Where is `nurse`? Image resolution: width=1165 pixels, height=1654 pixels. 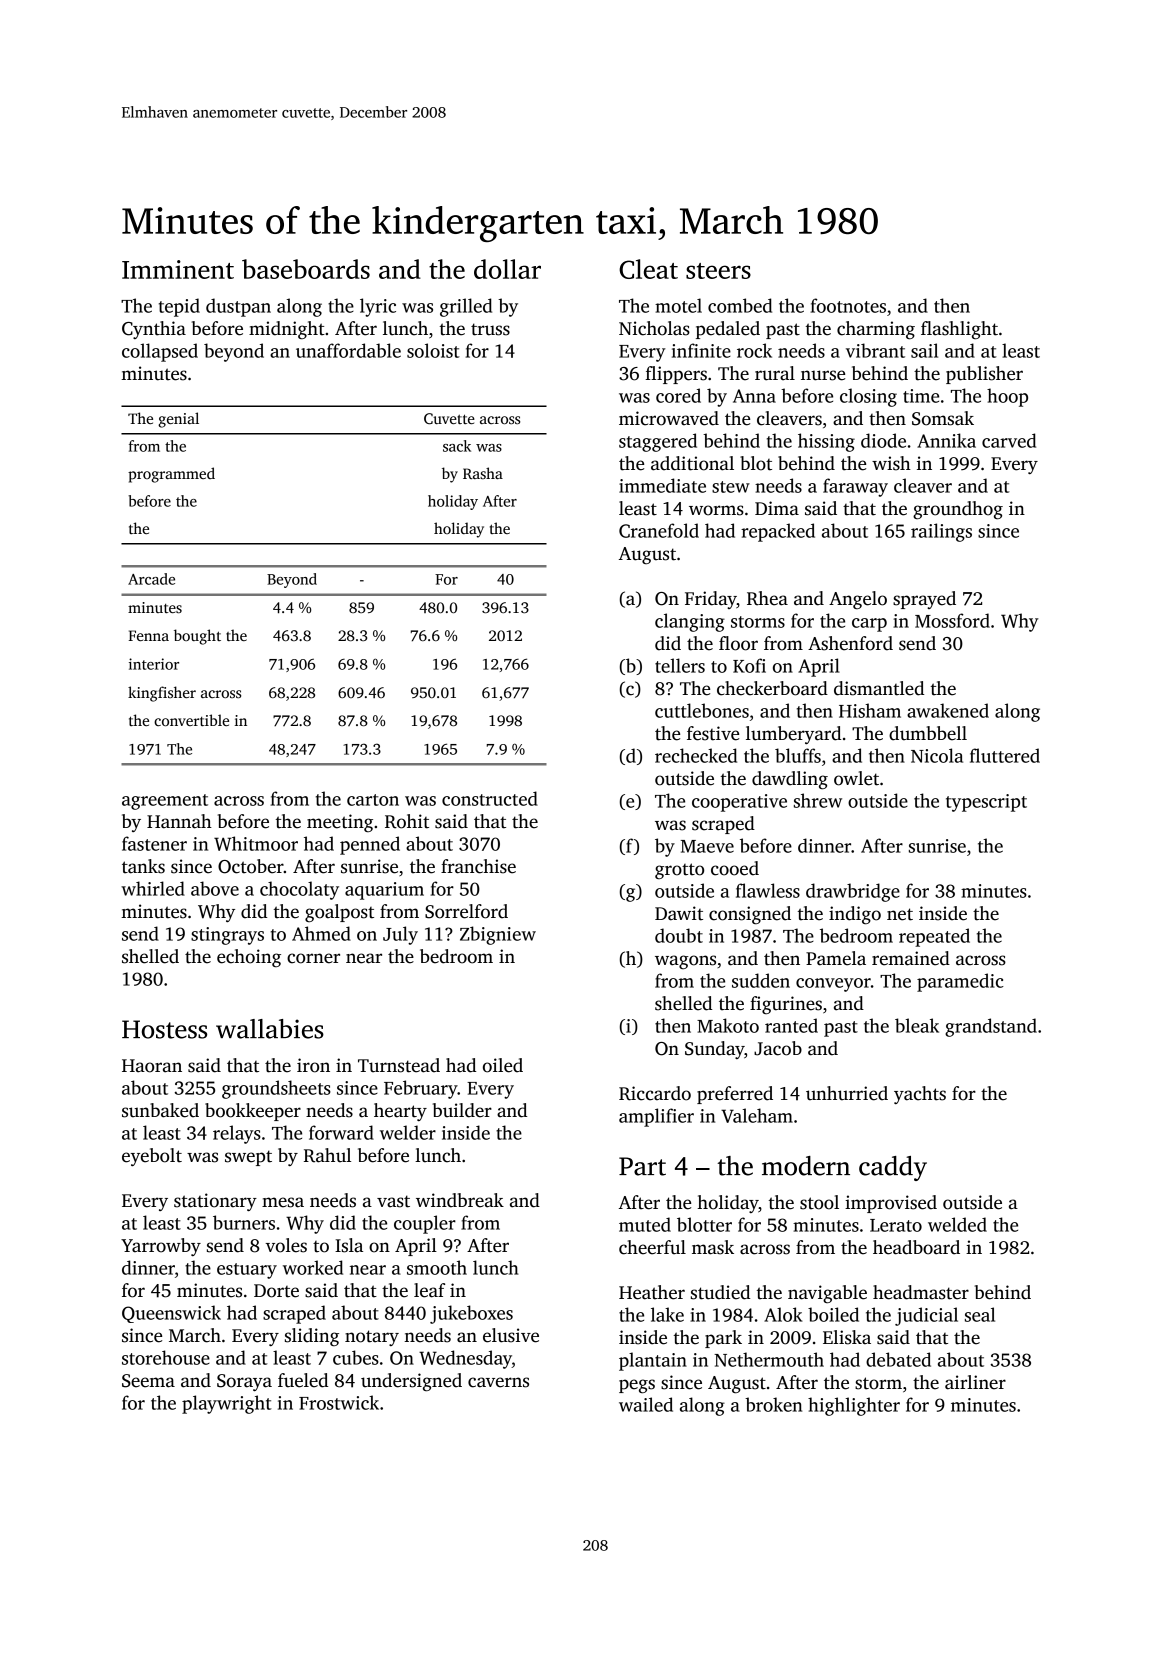
nurse is located at coordinates (823, 375).
